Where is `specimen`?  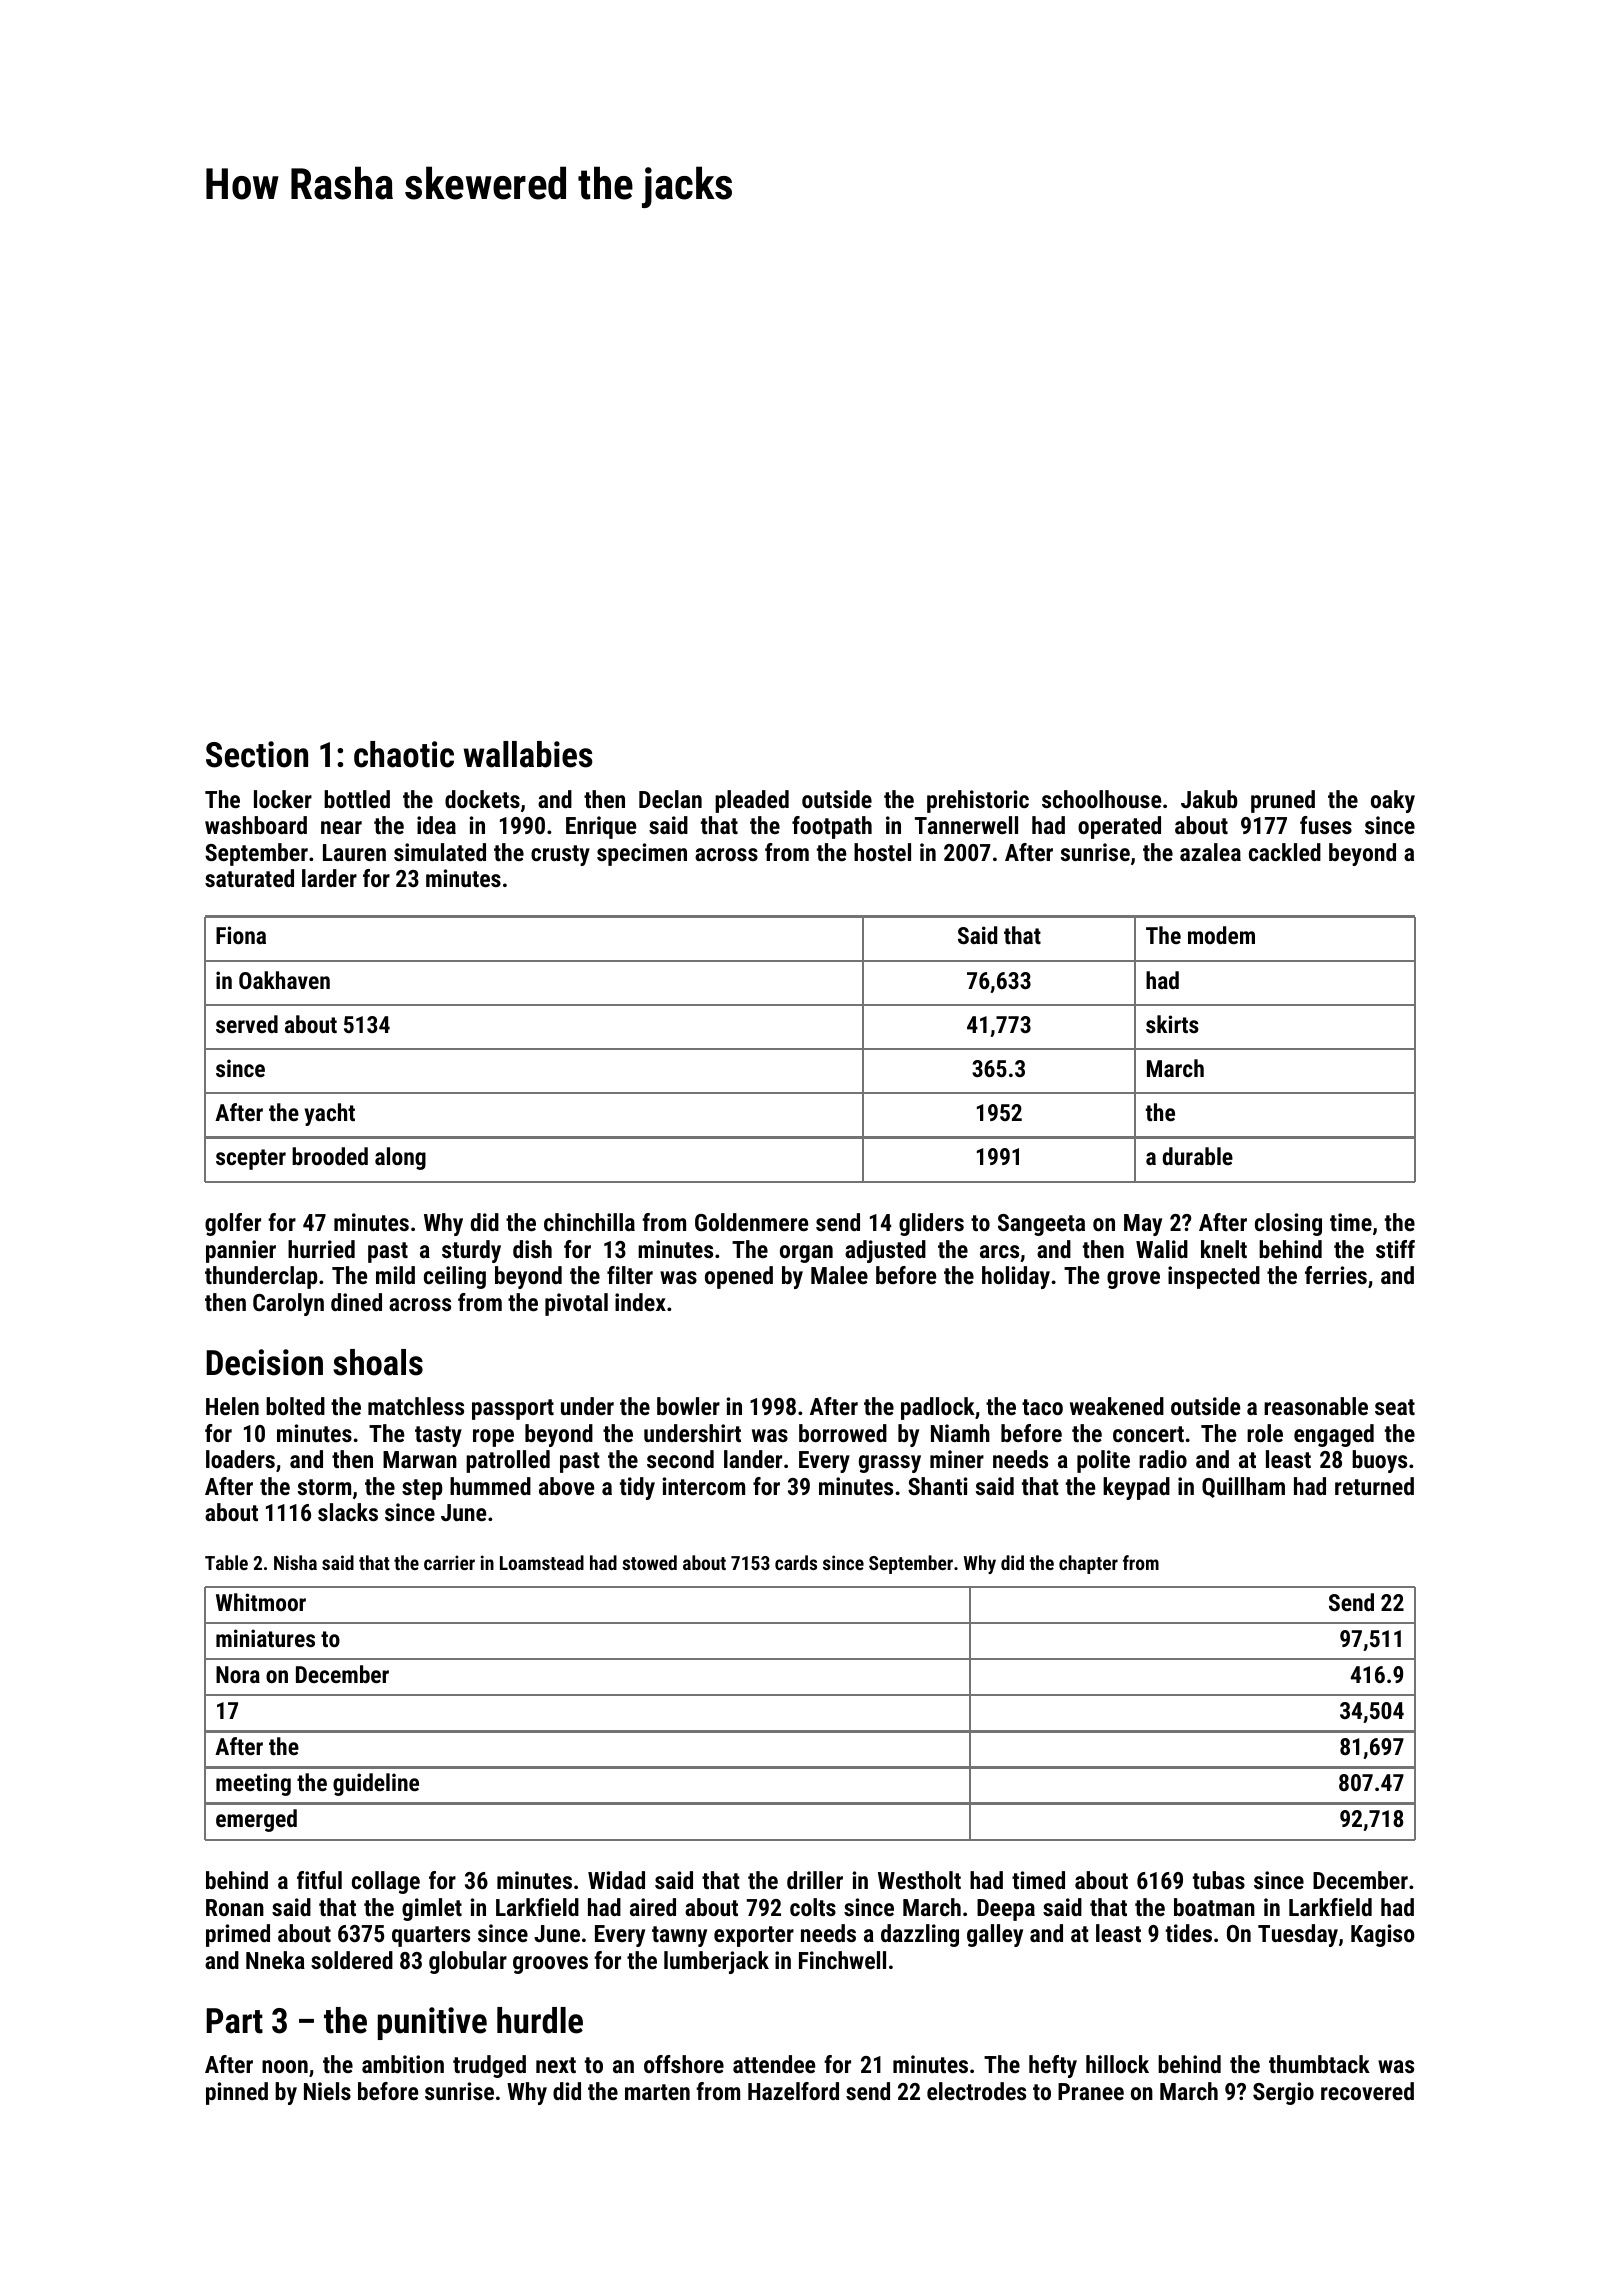 specimen is located at coordinates (642, 854).
